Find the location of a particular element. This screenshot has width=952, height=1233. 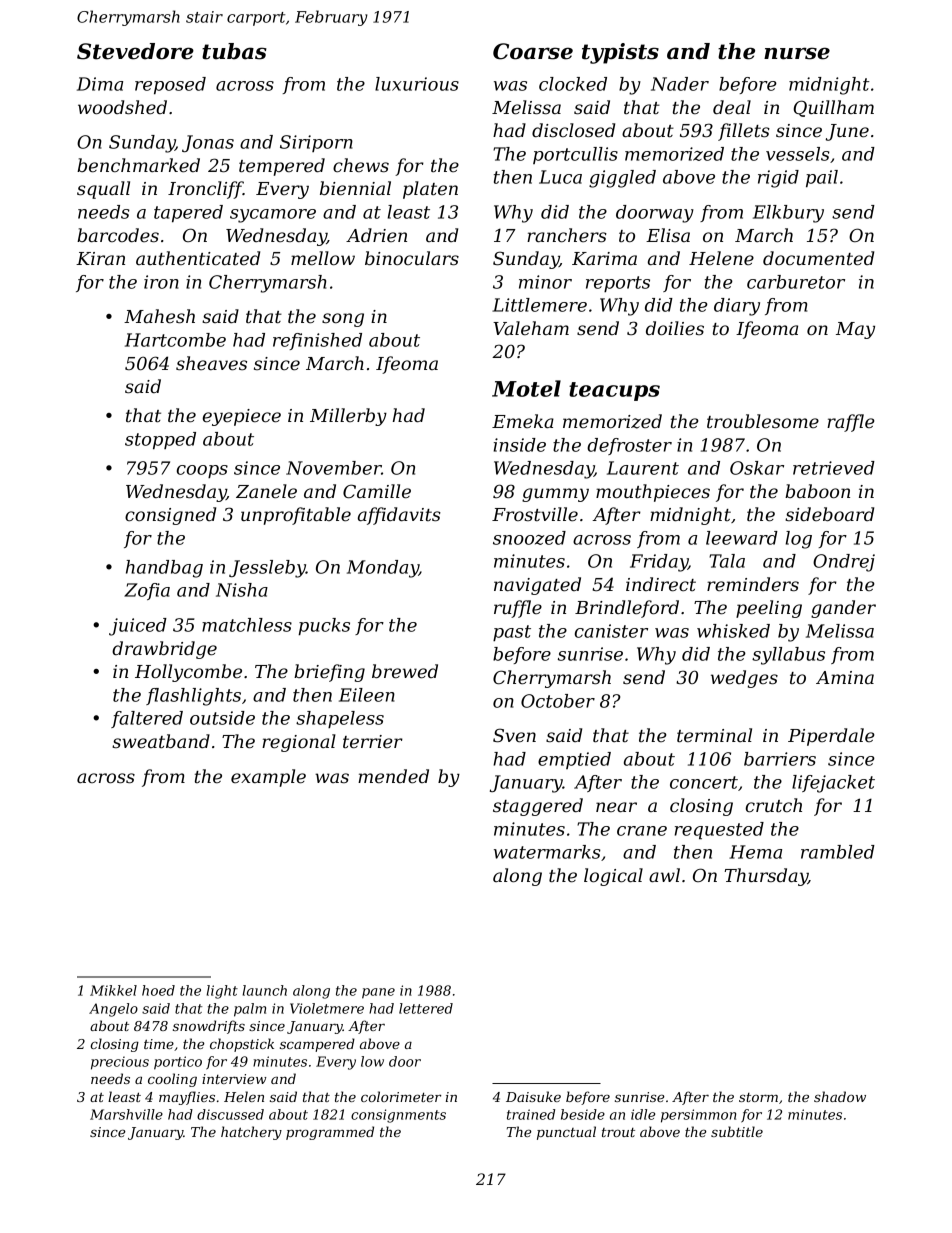

whisked is located at coordinates (733, 631).
